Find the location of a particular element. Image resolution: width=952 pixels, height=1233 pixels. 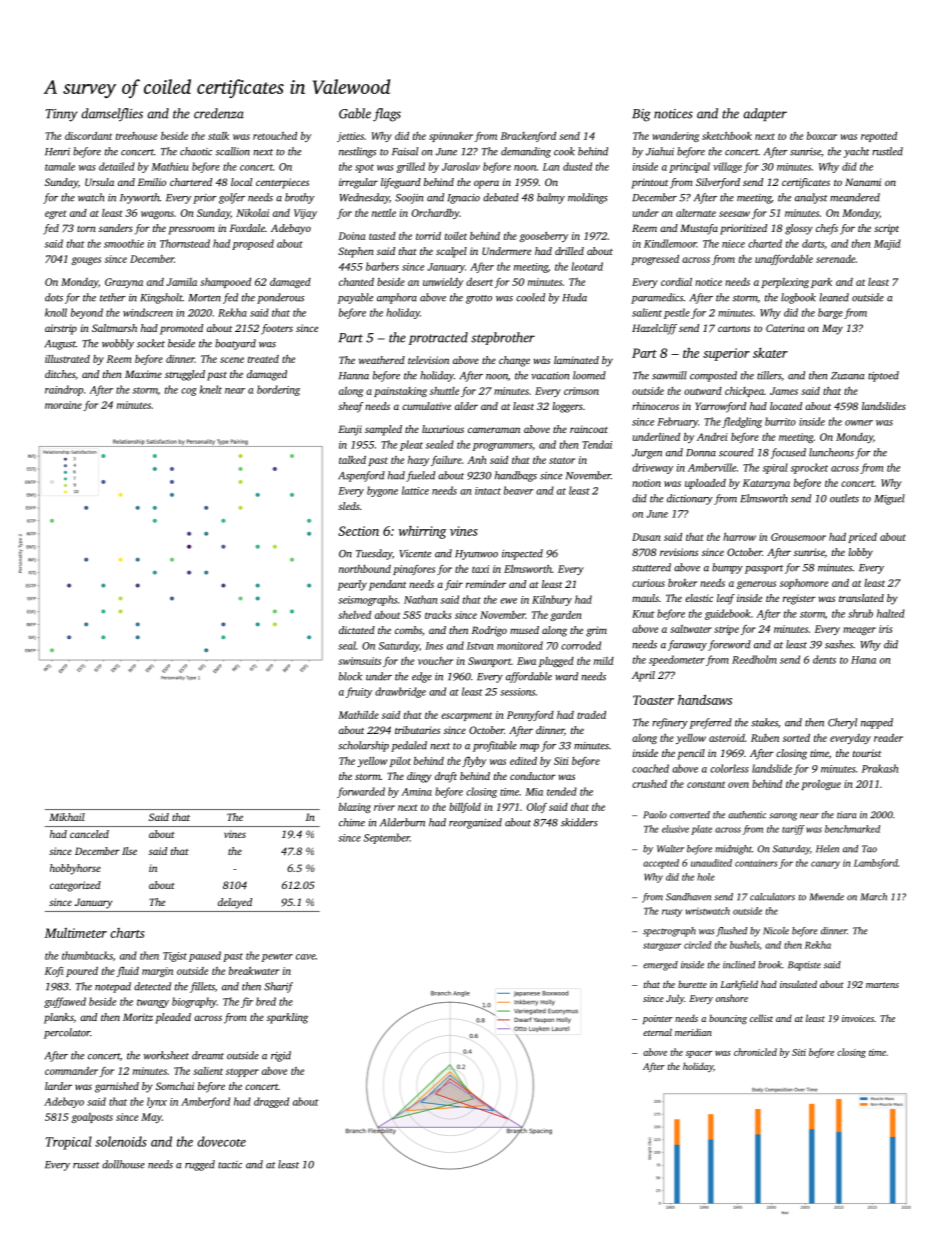

Tinny is located at coordinates (62, 115).
